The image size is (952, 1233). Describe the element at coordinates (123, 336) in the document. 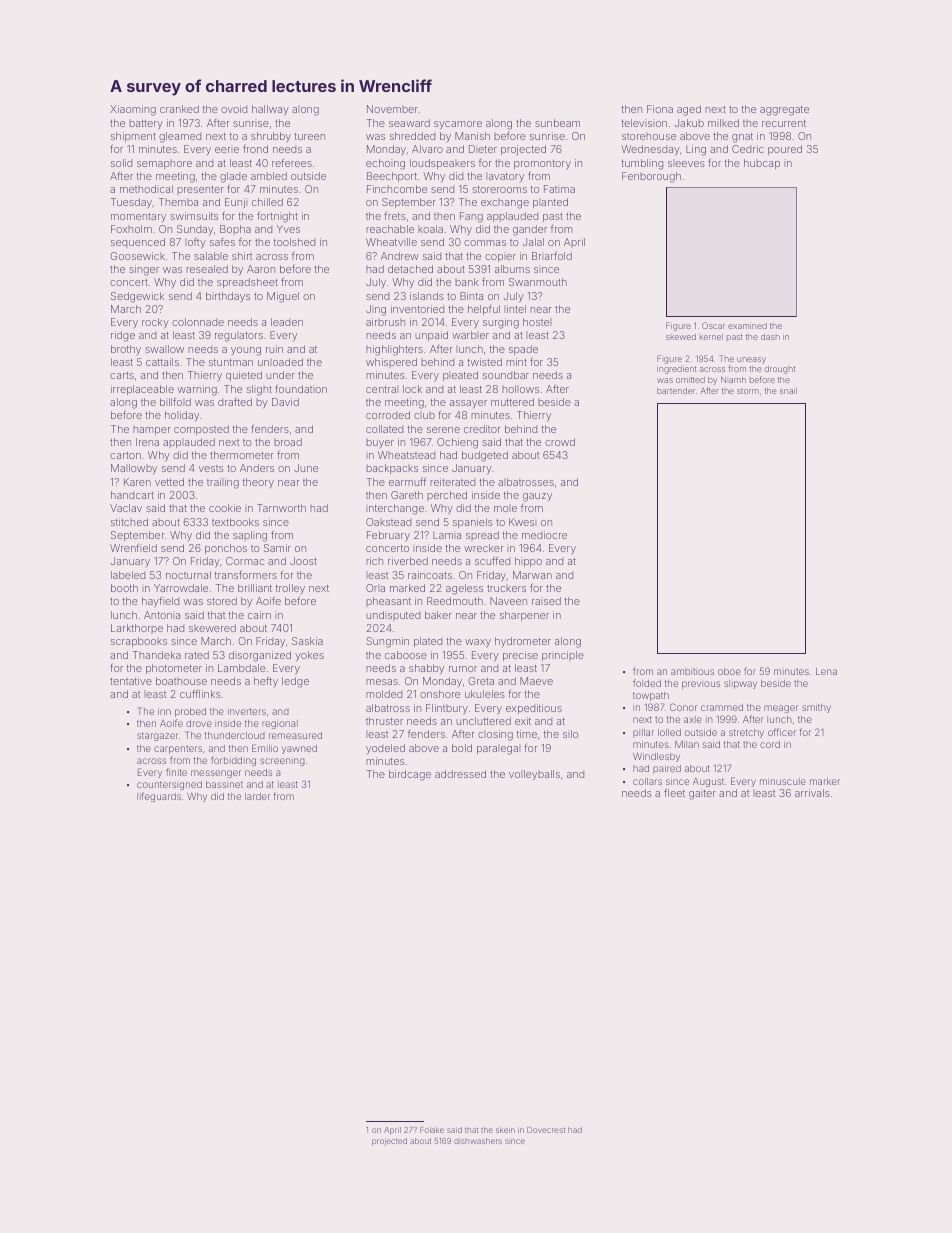

I see `ridge` at that location.
